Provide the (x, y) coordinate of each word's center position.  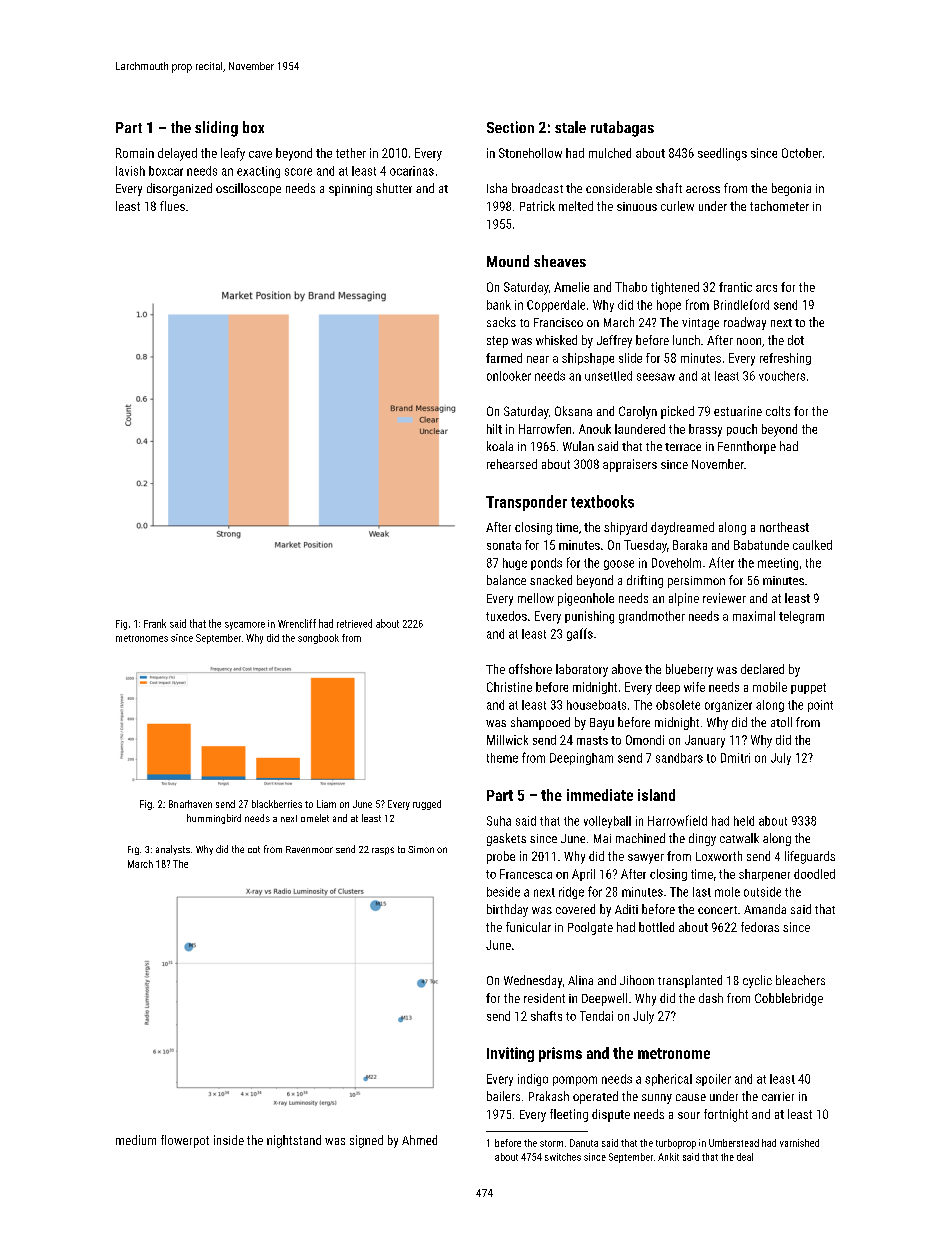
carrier (778, 1096)
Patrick (537, 206)
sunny (657, 1099)
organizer (728, 706)
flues (172, 206)
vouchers (782, 376)
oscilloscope (248, 189)
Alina (580, 980)
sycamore (245, 626)
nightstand (294, 1141)
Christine (509, 687)
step (497, 342)
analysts (173, 850)
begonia (791, 189)
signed (366, 1141)
